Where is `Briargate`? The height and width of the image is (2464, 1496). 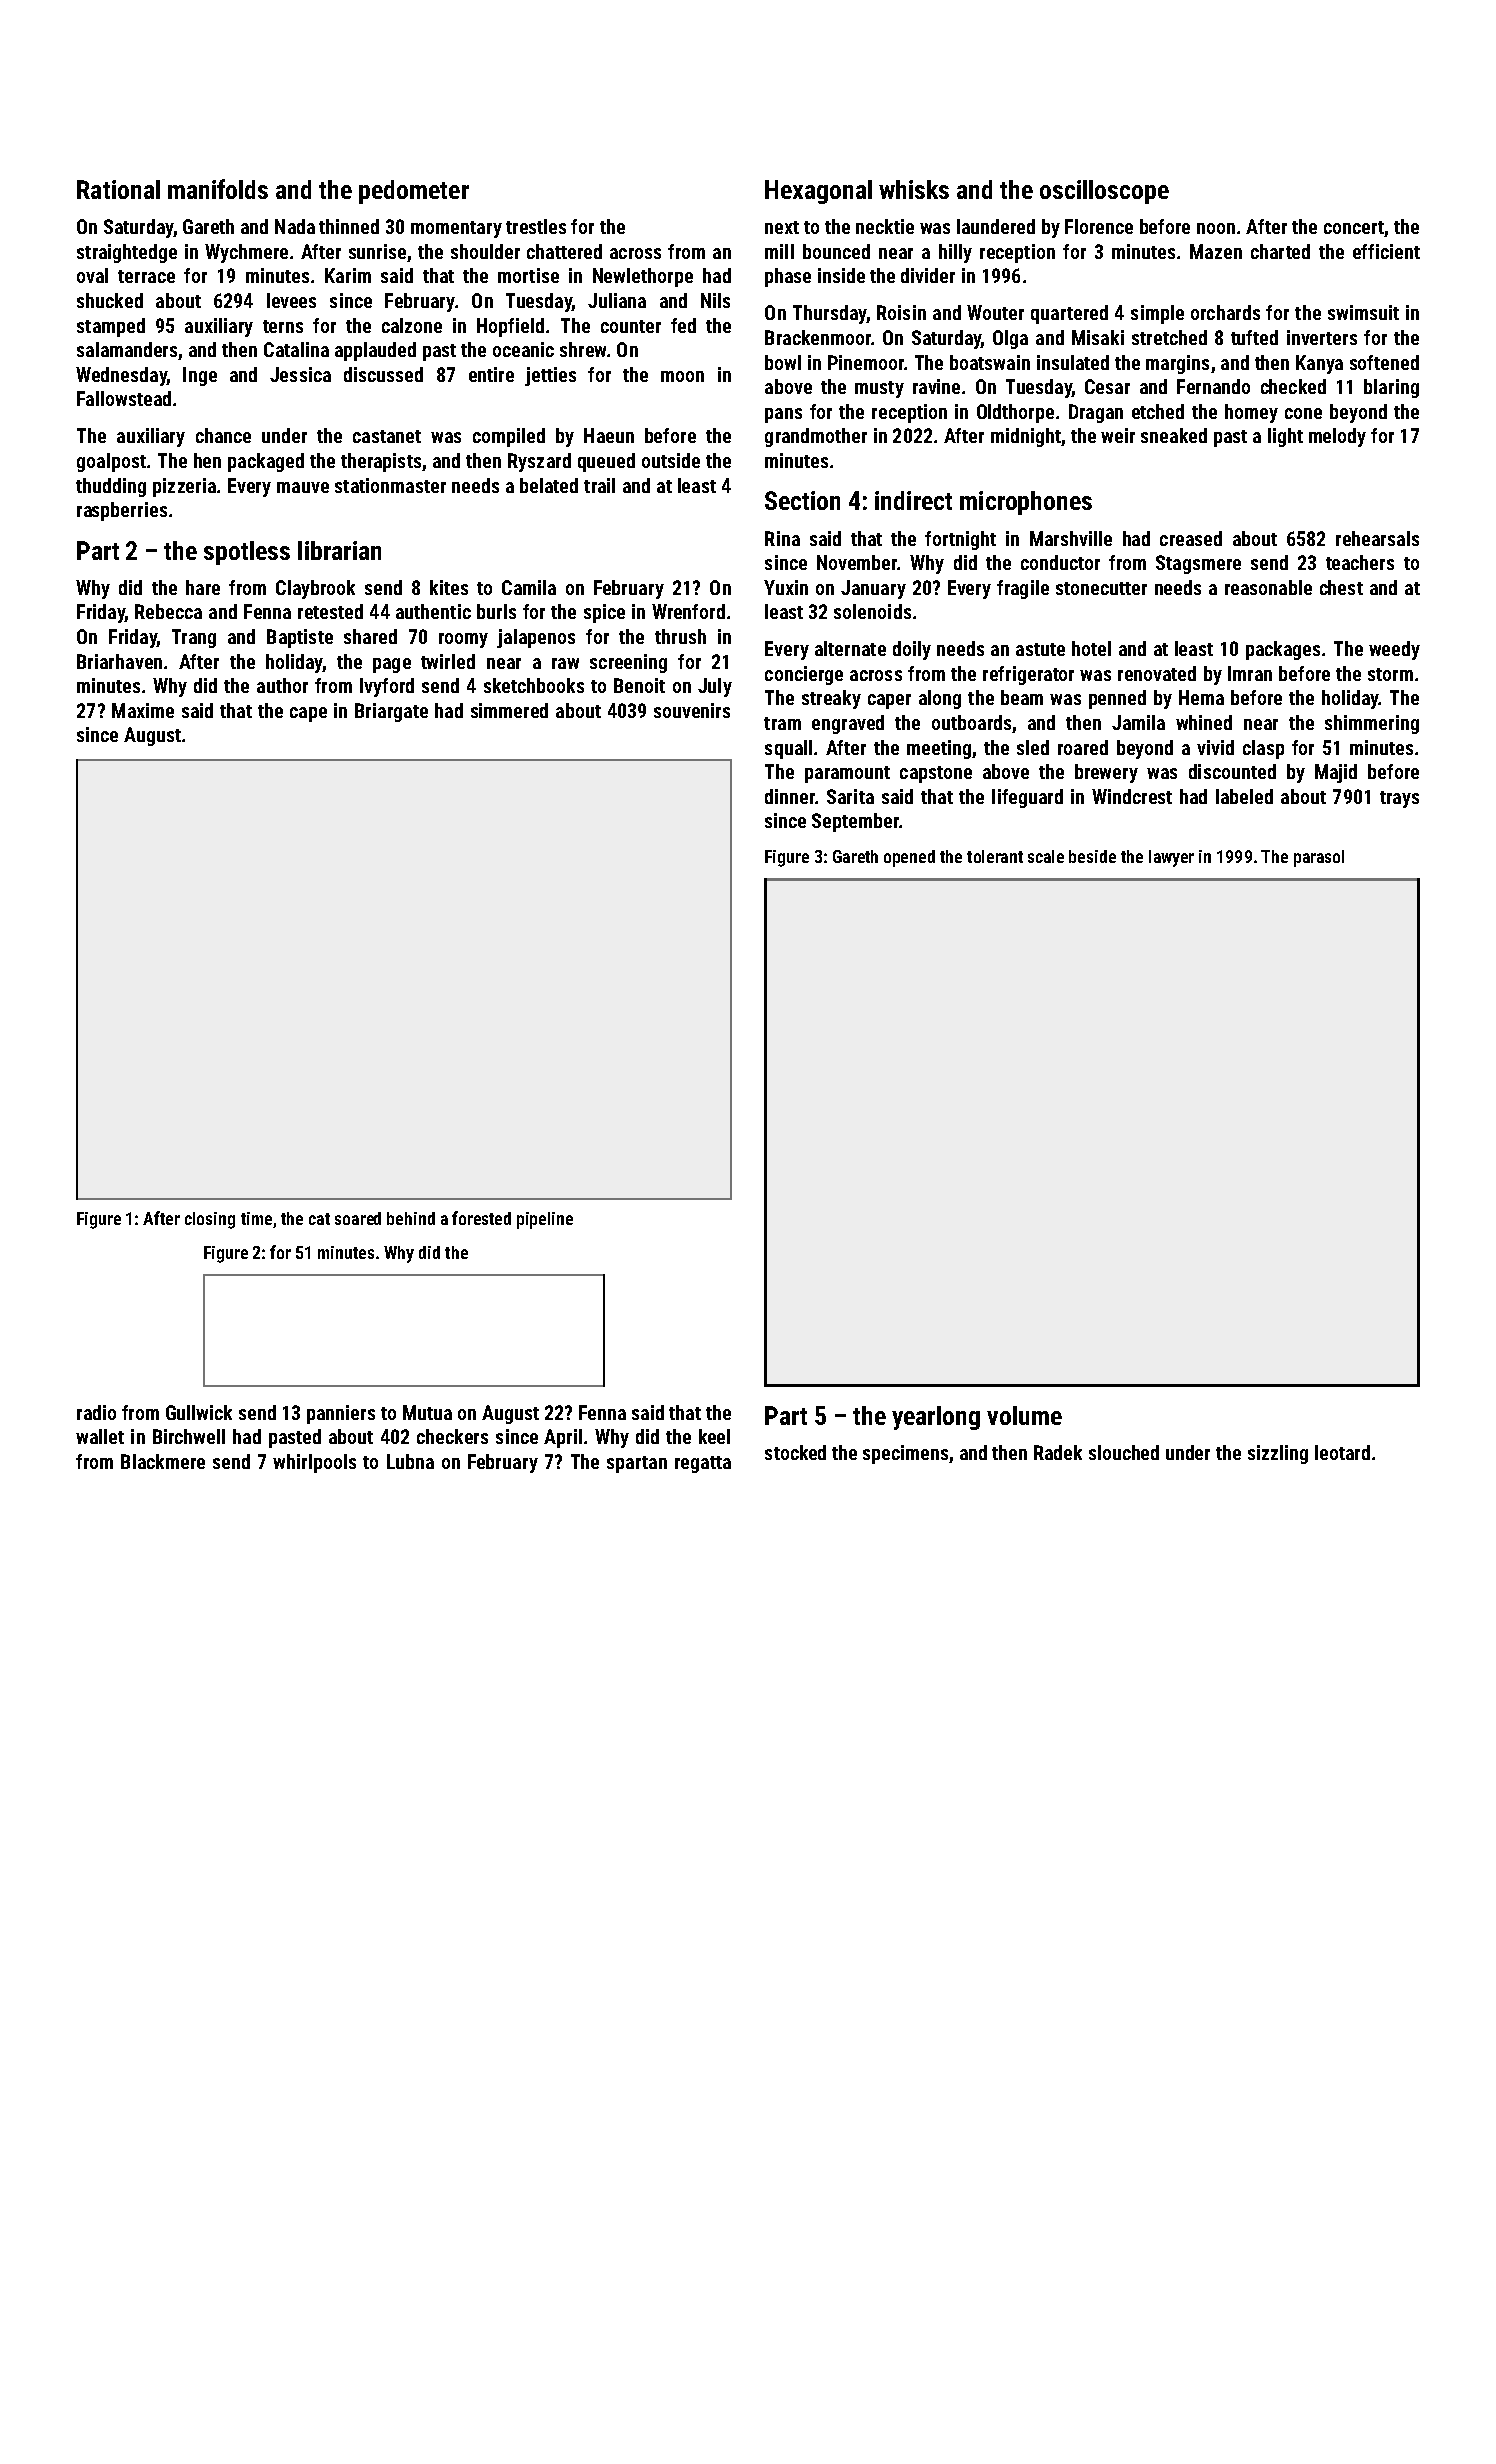 Briargate is located at coordinates (391, 712).
